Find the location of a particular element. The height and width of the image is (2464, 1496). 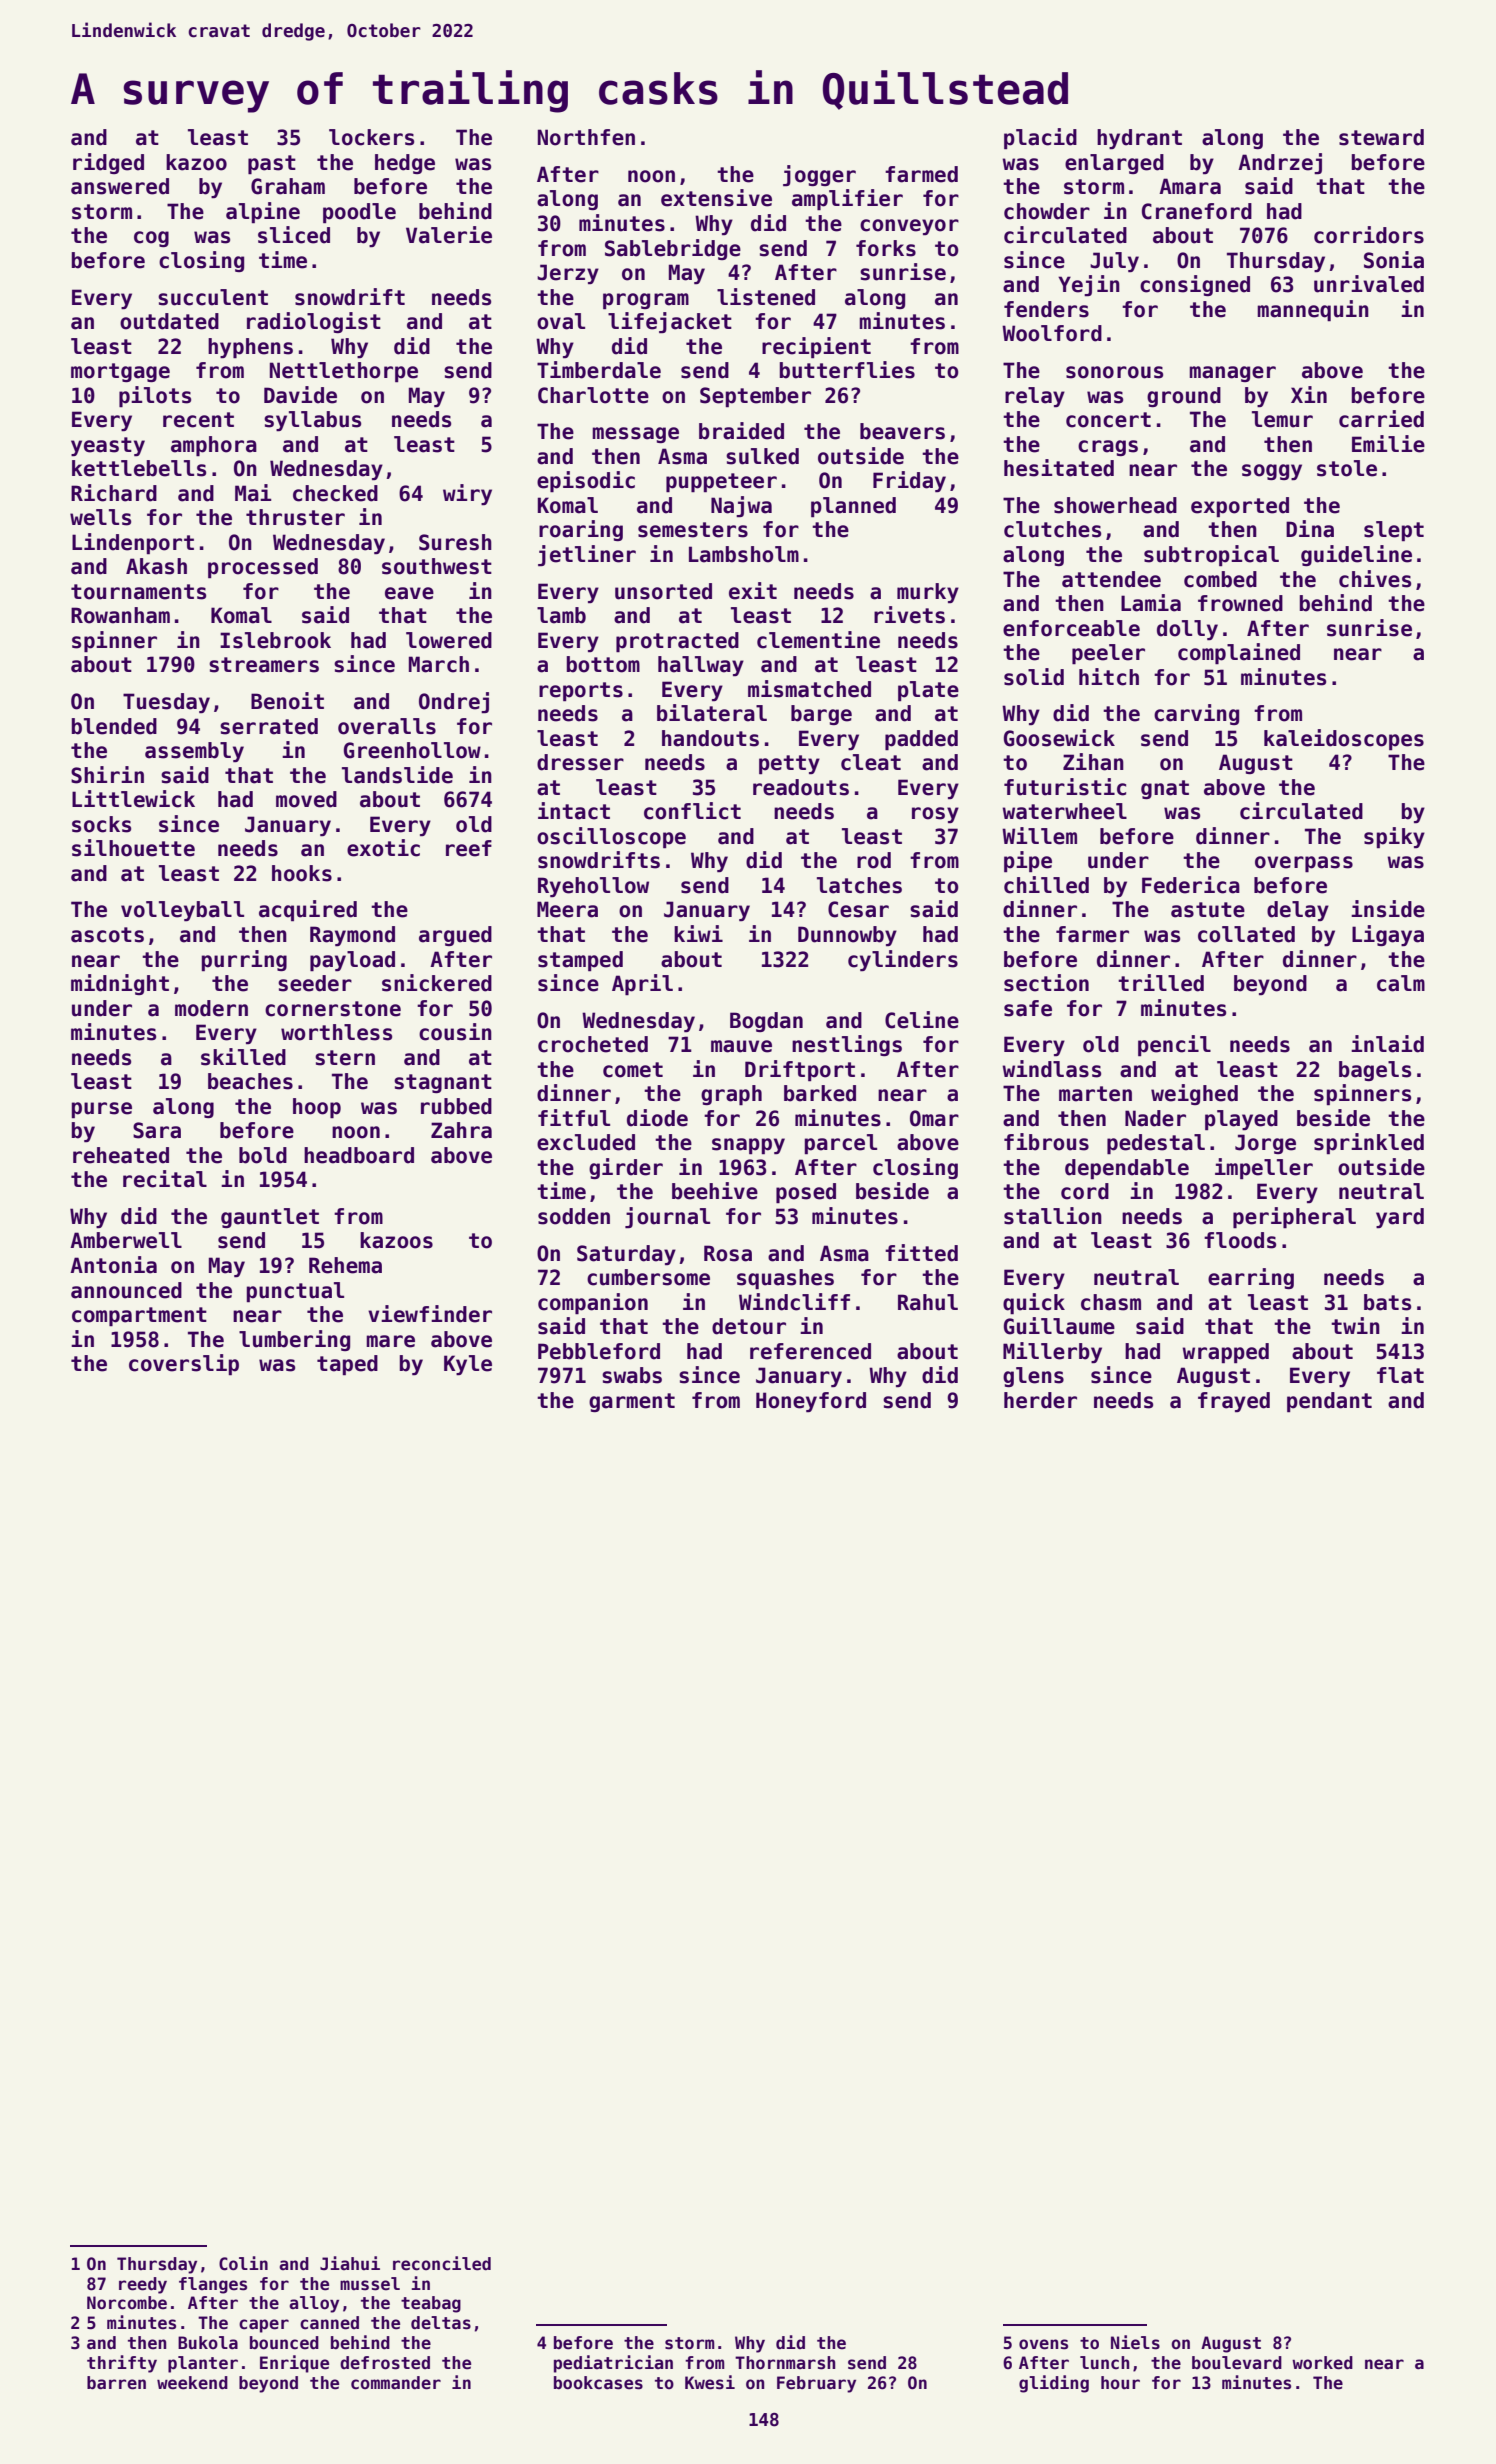

rubbed is located at coordinates (456, 1106).
